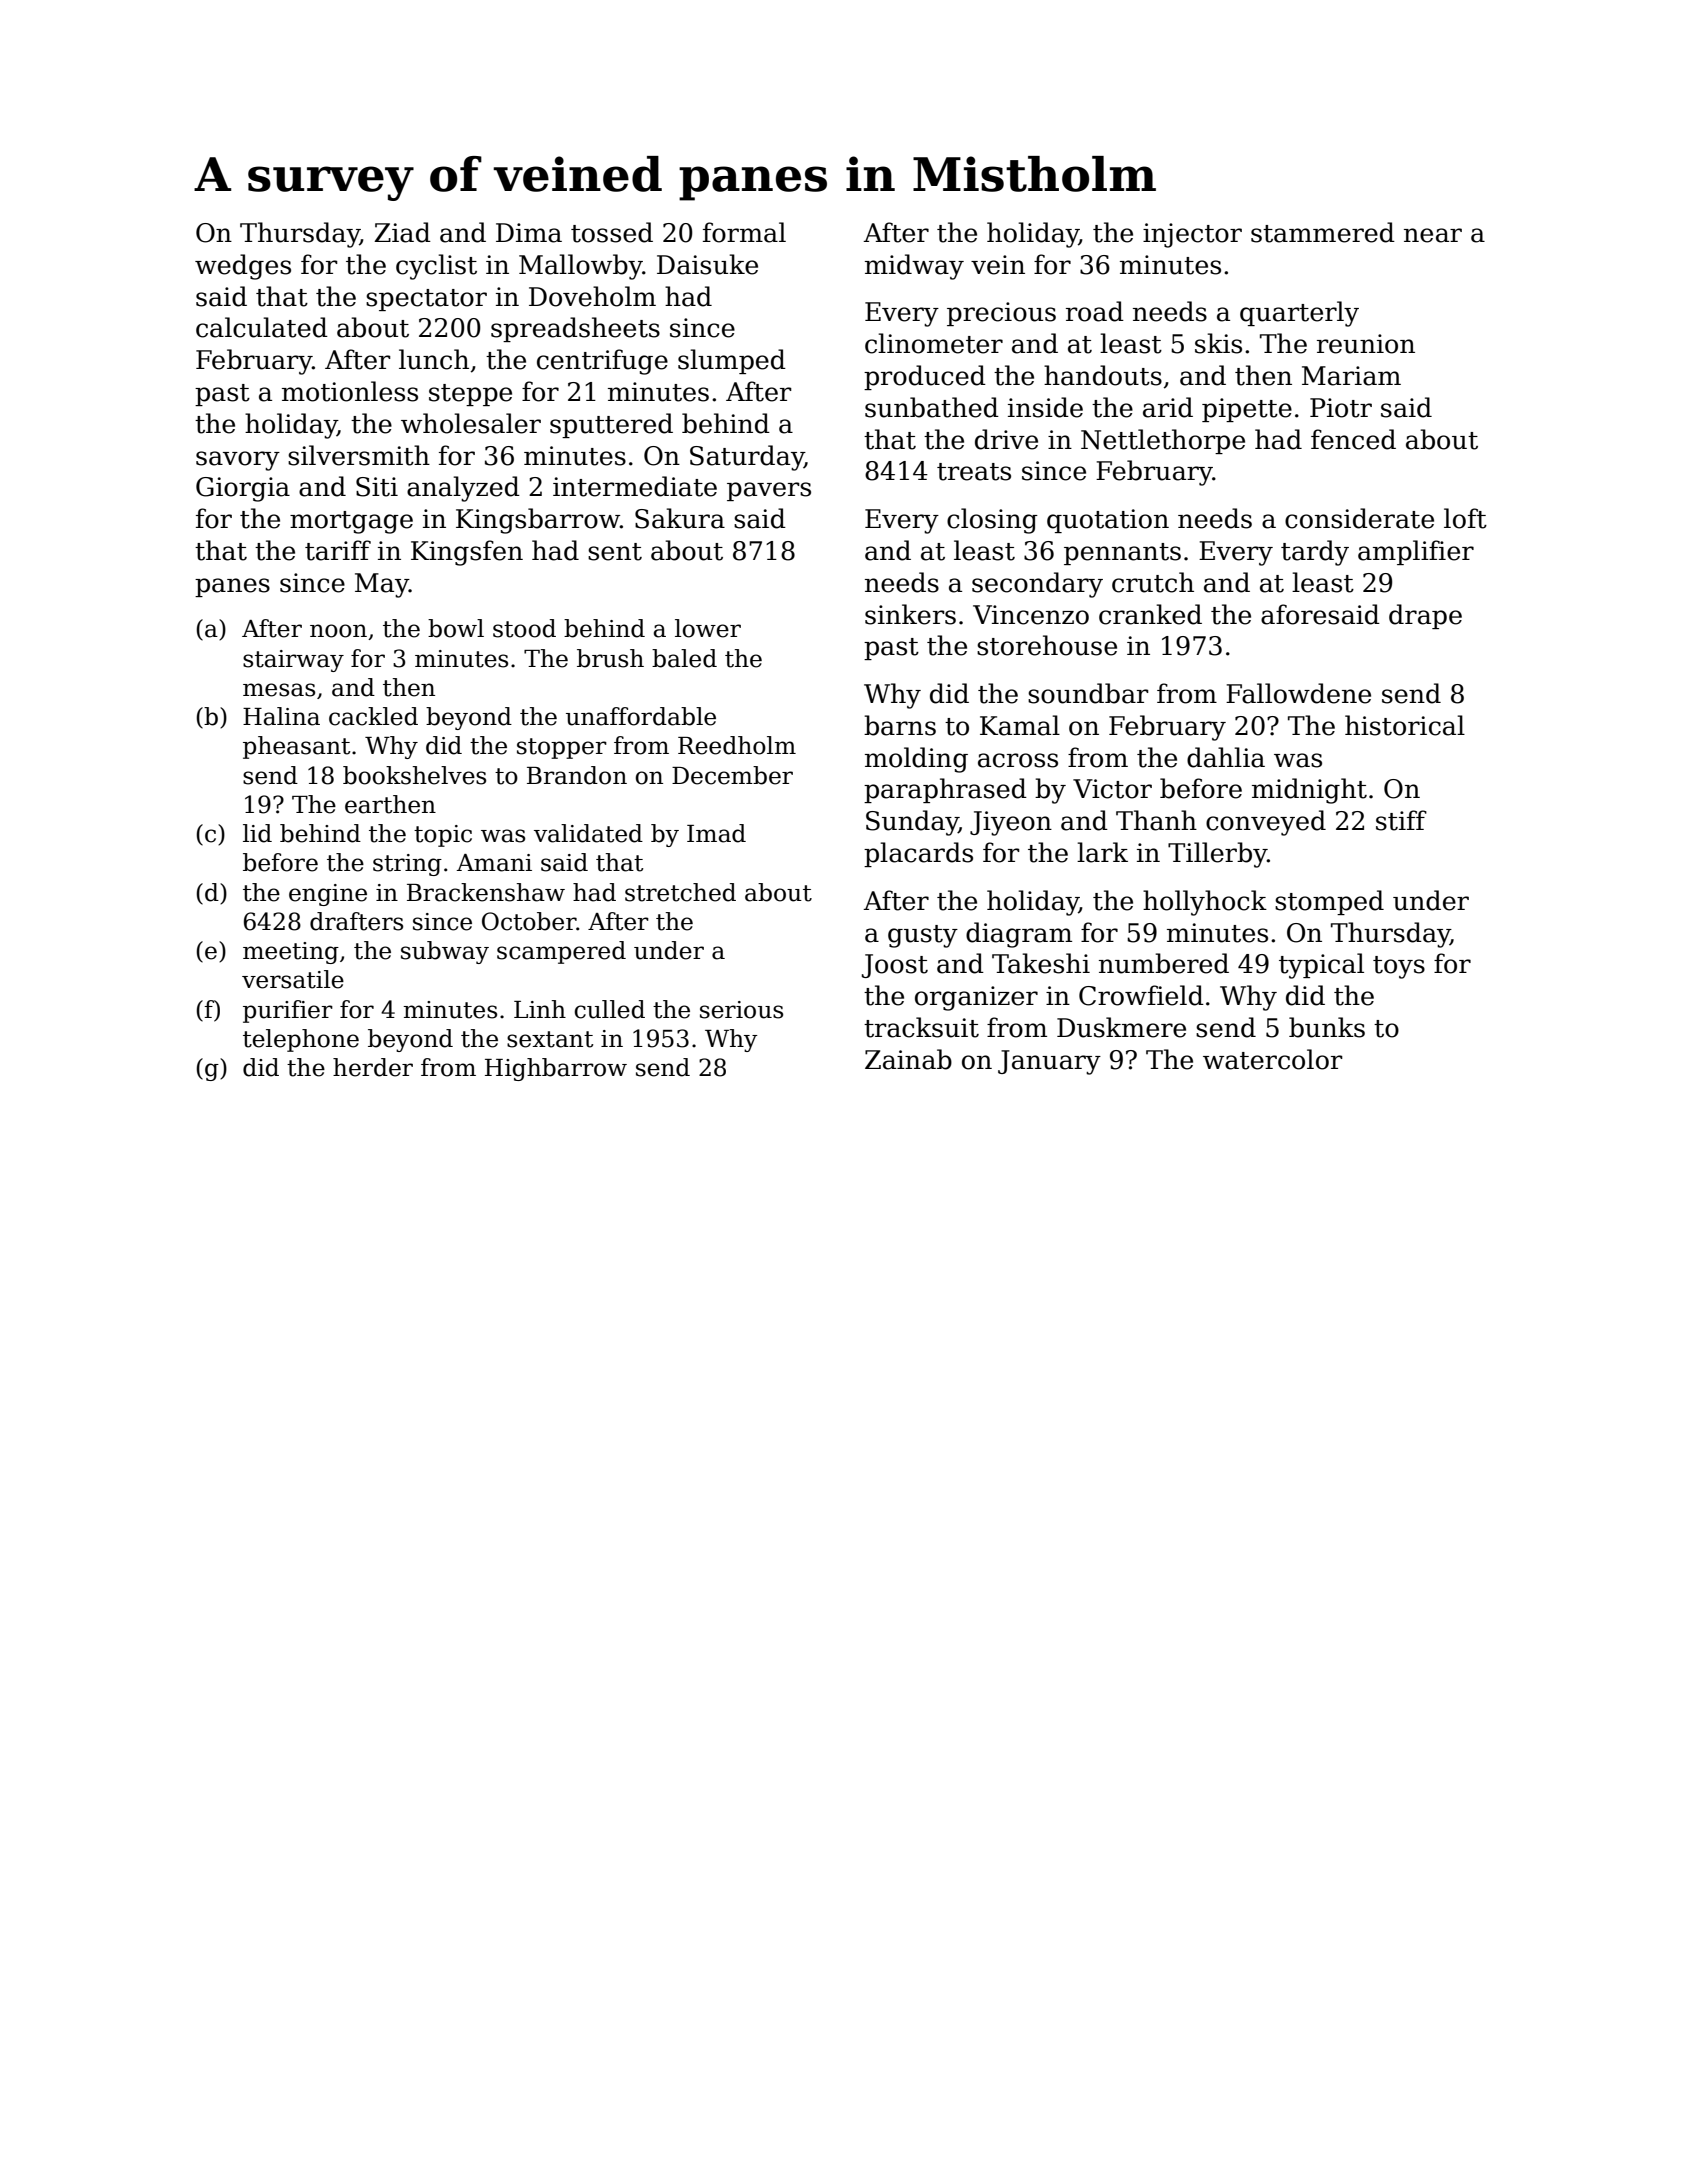 The width and height of the page is (1683, 2178). What do you see at coordinates (529, 233) in the page?
I see `Dima` at bounding box center [529, 233].
